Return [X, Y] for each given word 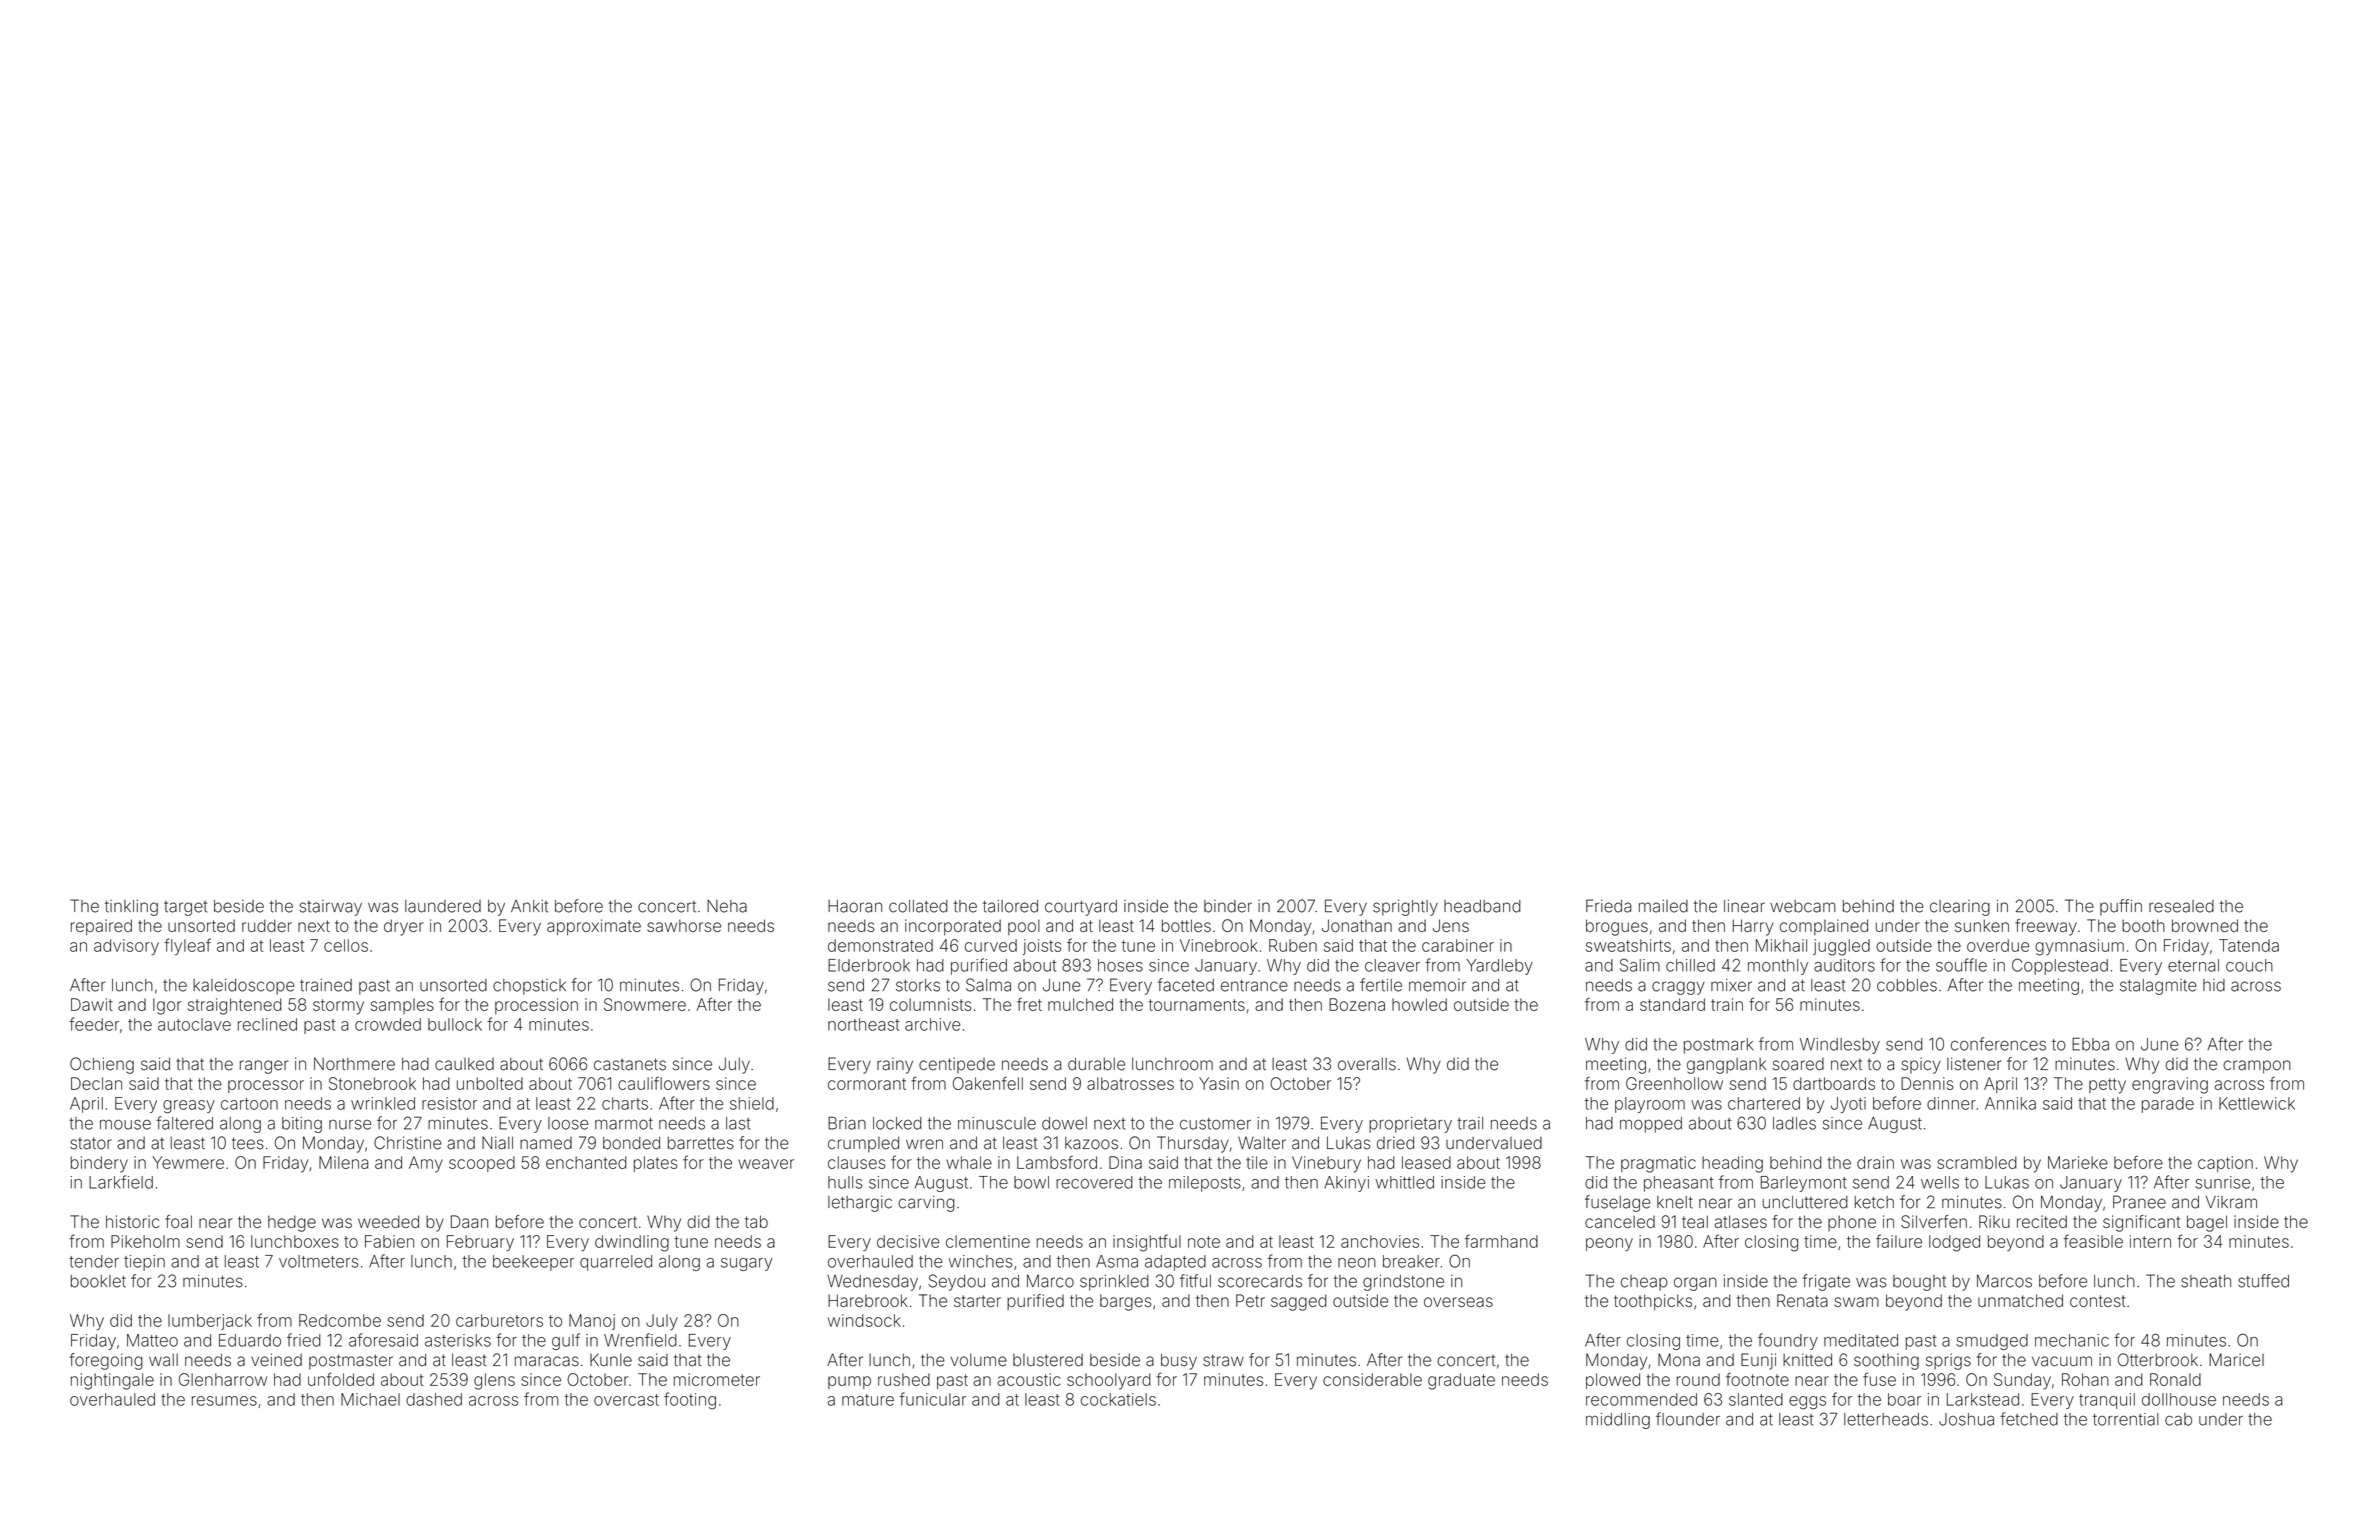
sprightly [1405, 908]
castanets [630, 1064]
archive [933, 1024]
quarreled [616, 1263]
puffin [2121, 907]
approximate [594, 927]
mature [868, 1400]
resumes [224, 1401]
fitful [1195, 1281]
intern [2150, 1241]
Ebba [2090, 1044]
